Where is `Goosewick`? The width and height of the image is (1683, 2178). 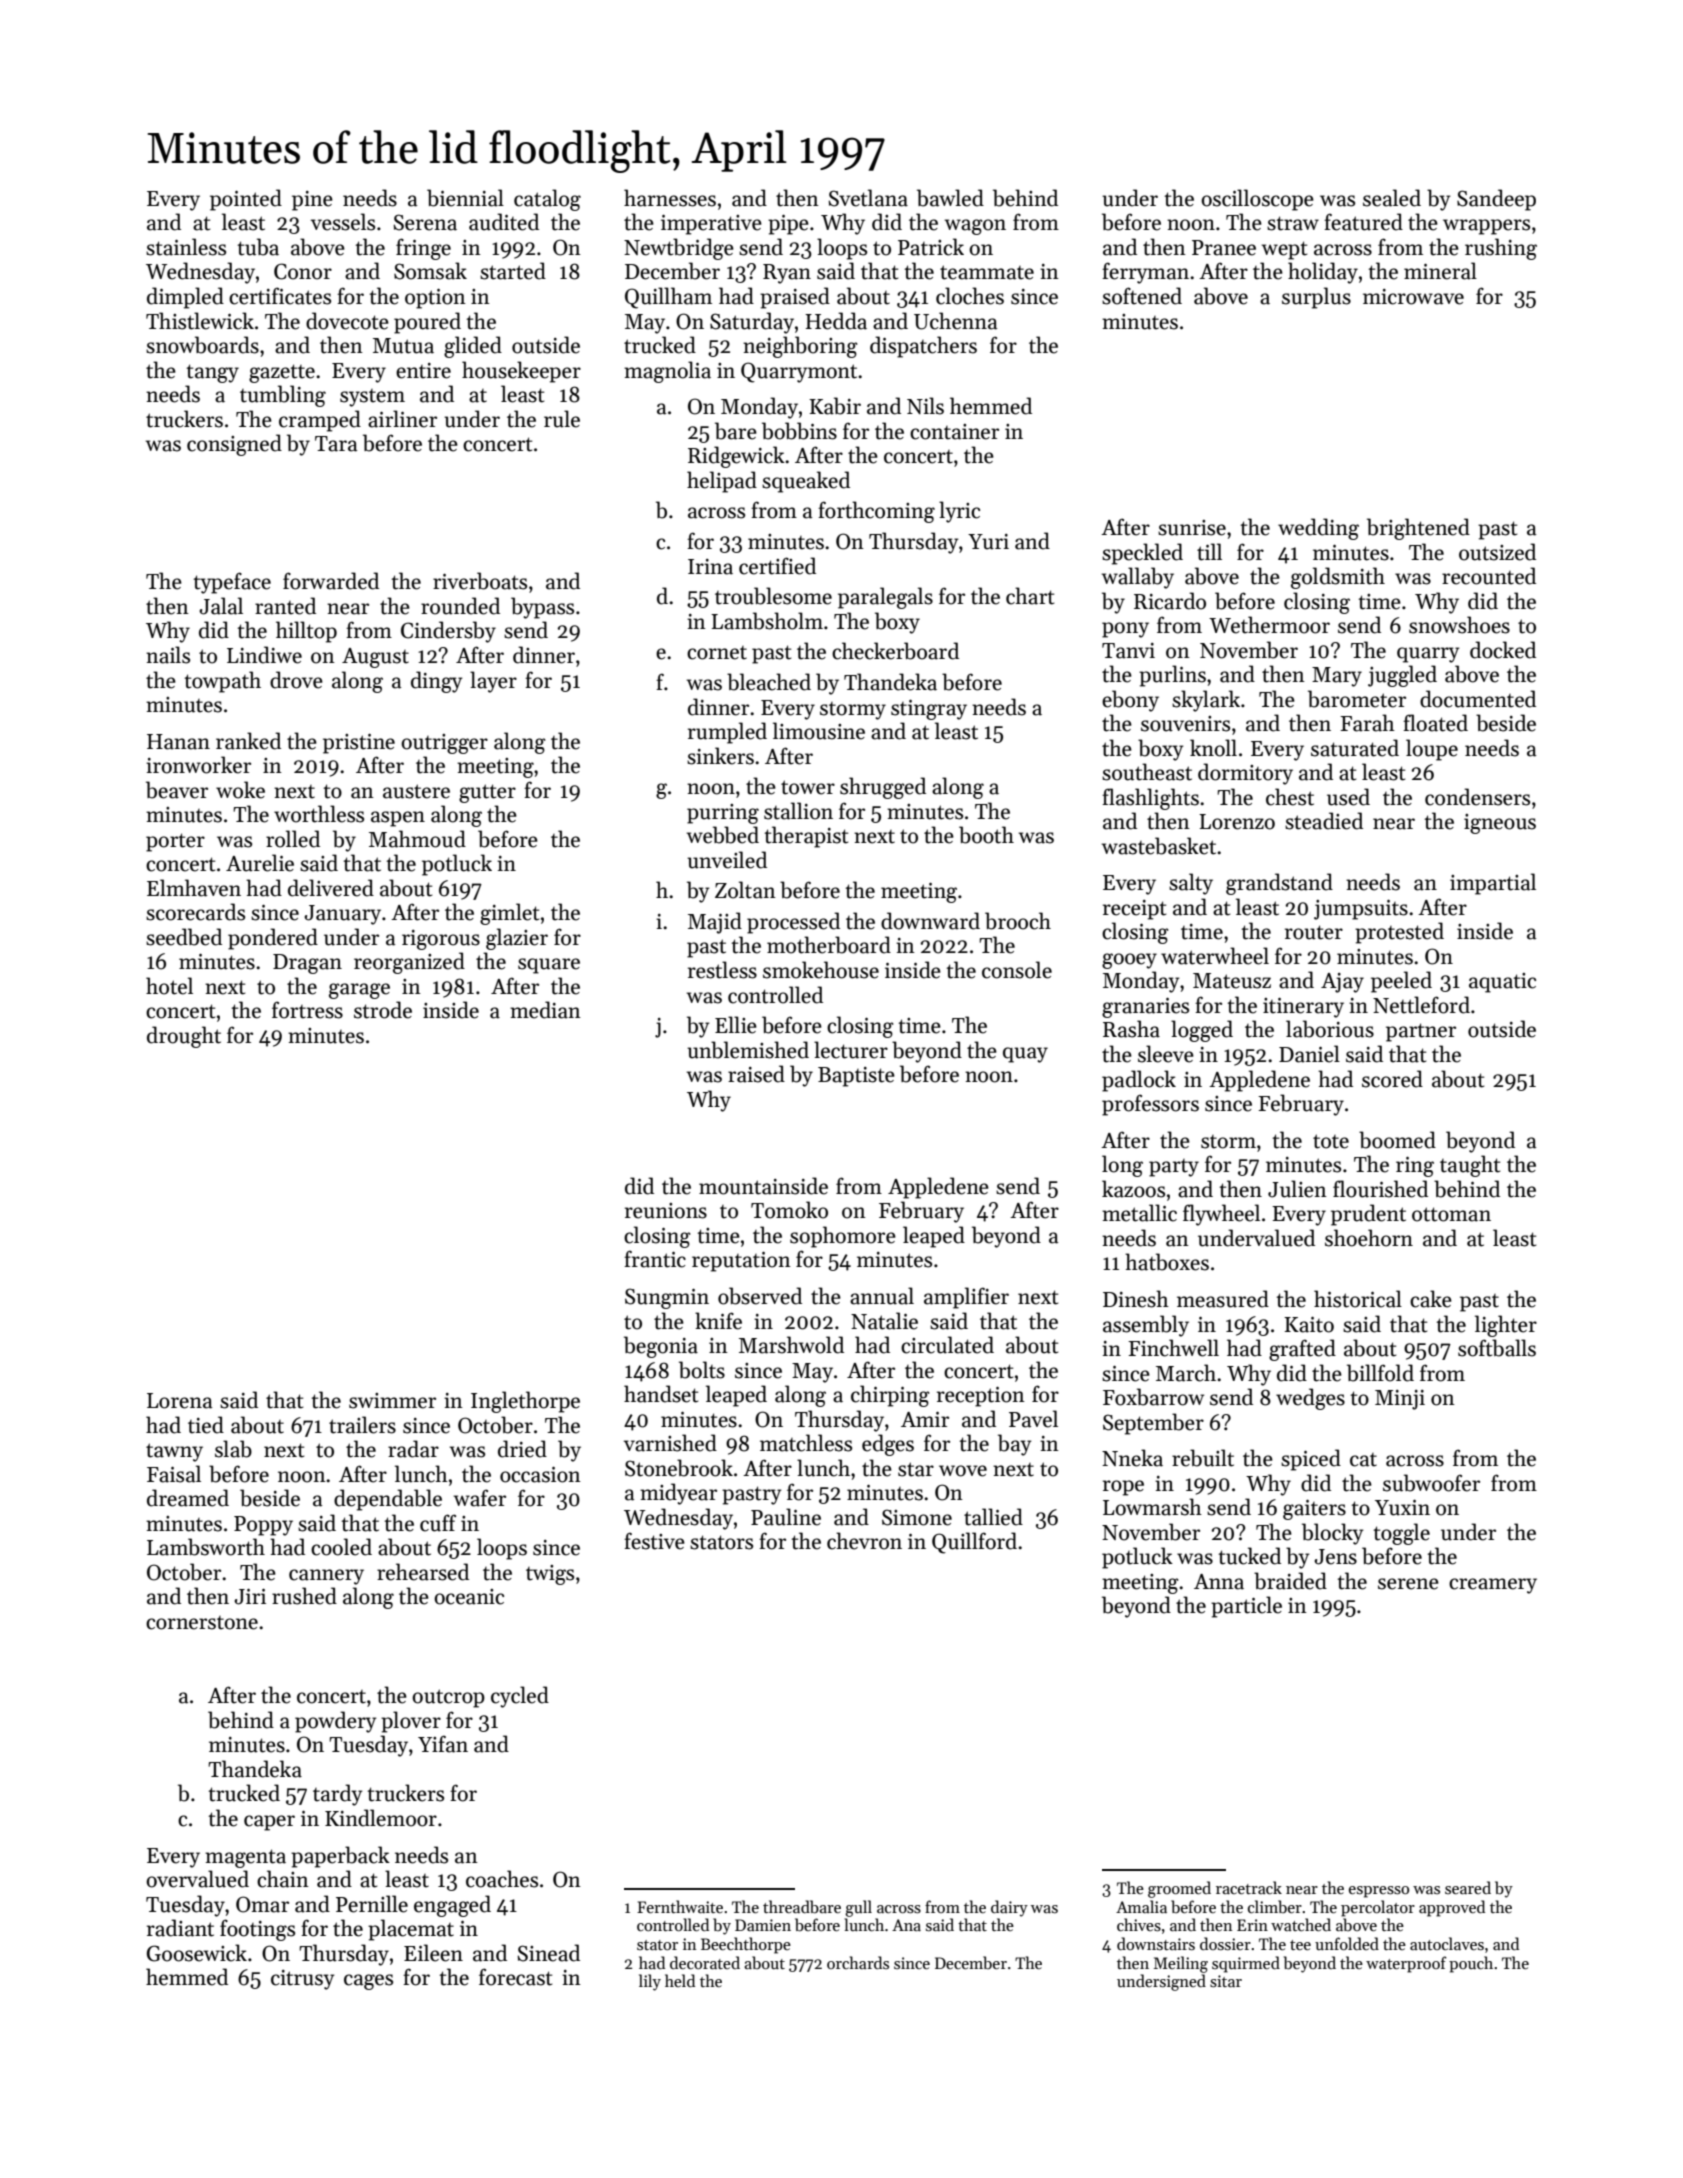 Goosewick is located at coordinates (197, 1953).
